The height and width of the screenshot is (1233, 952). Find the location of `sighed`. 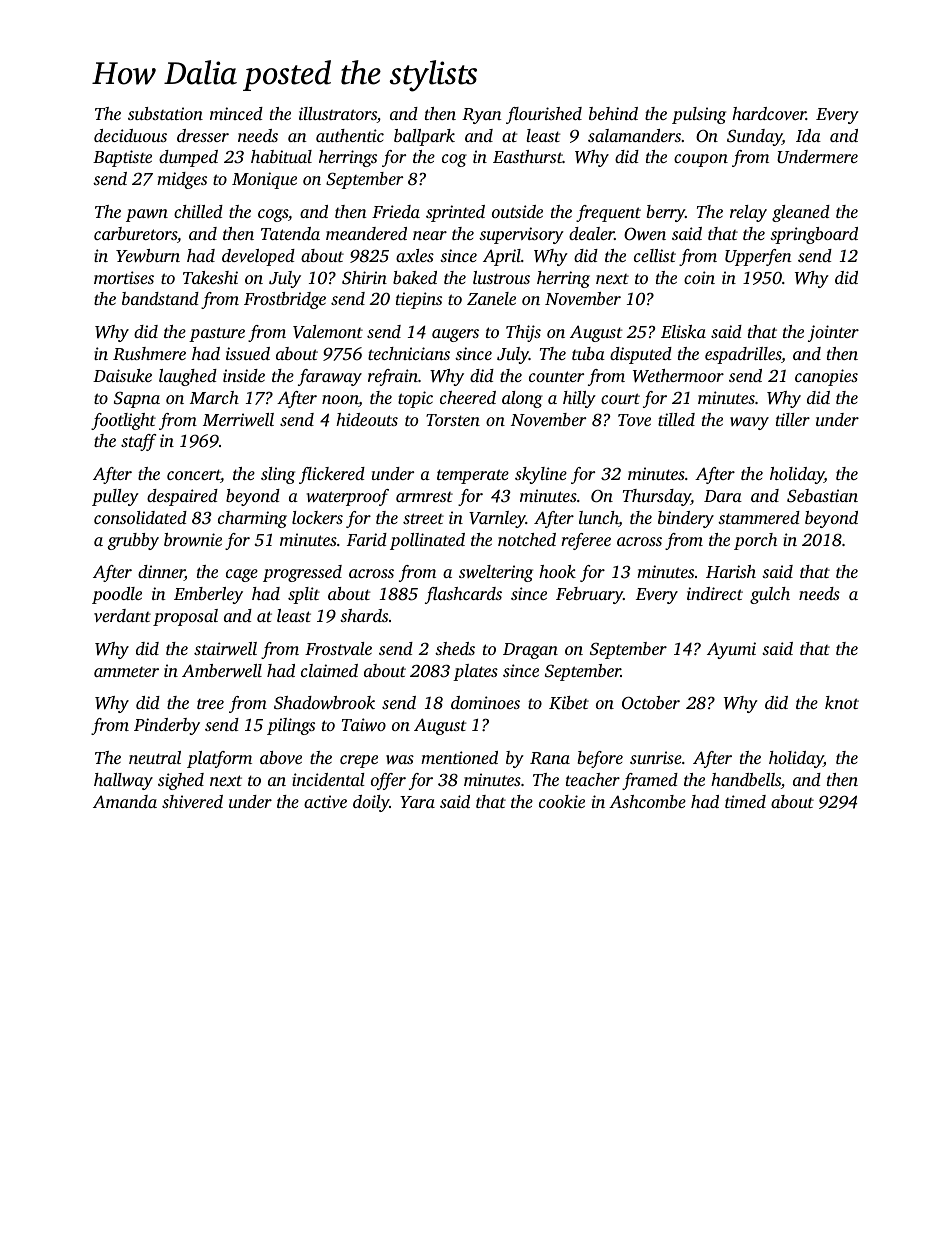

sighed is located at coordinates (181, 781).
